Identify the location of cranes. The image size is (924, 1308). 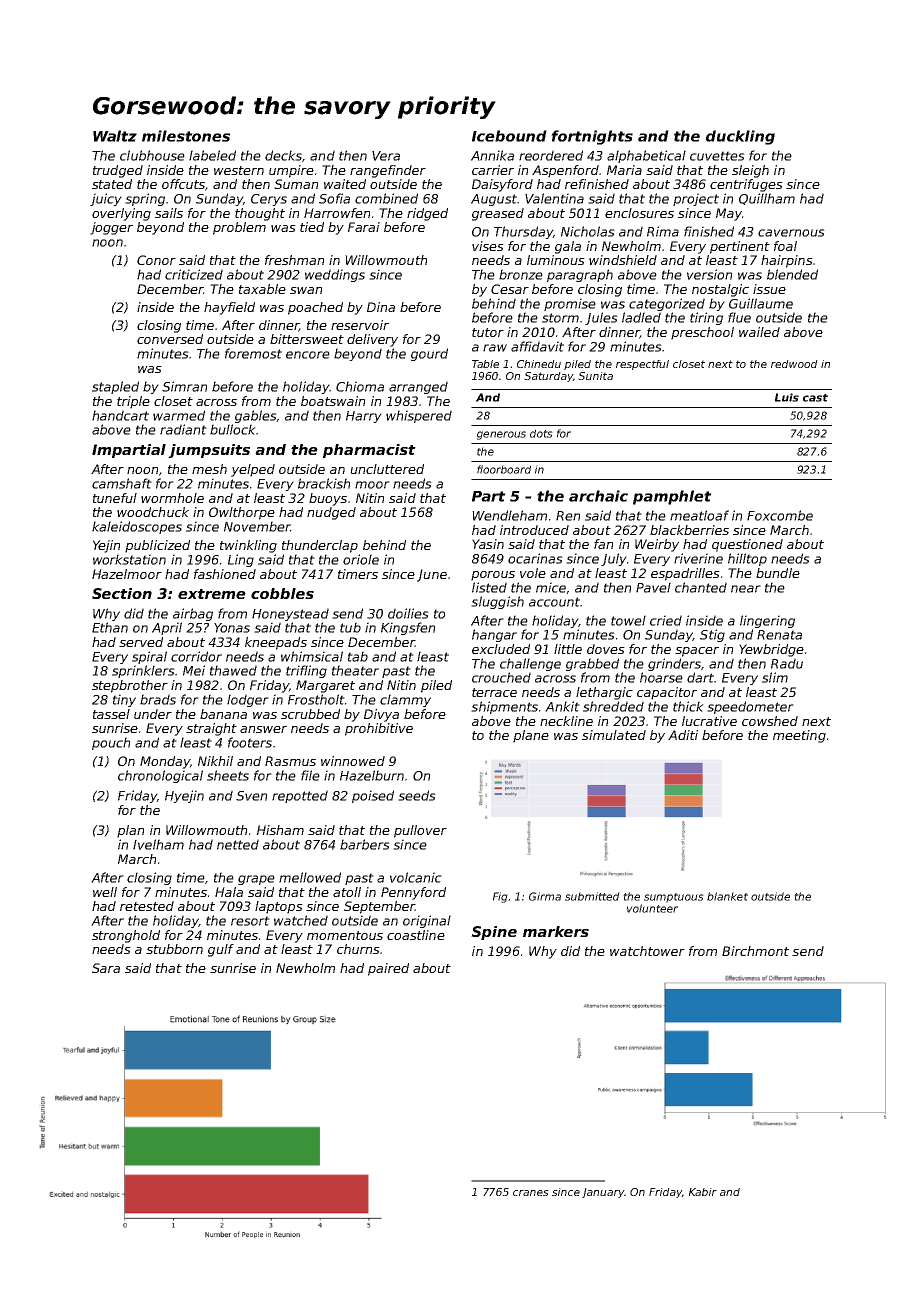
(531, 1193).
